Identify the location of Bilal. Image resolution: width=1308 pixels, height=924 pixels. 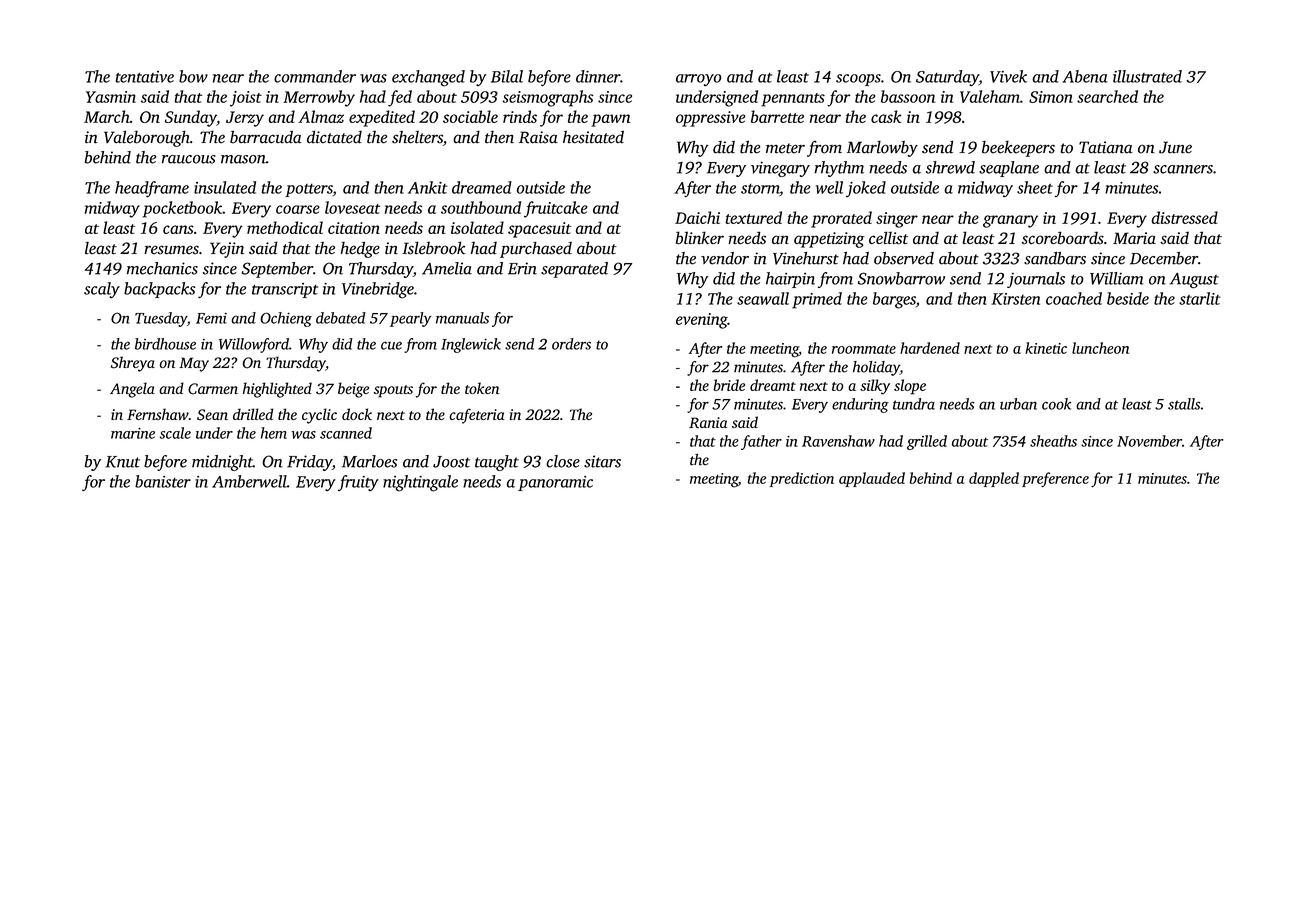
(507, 76).
